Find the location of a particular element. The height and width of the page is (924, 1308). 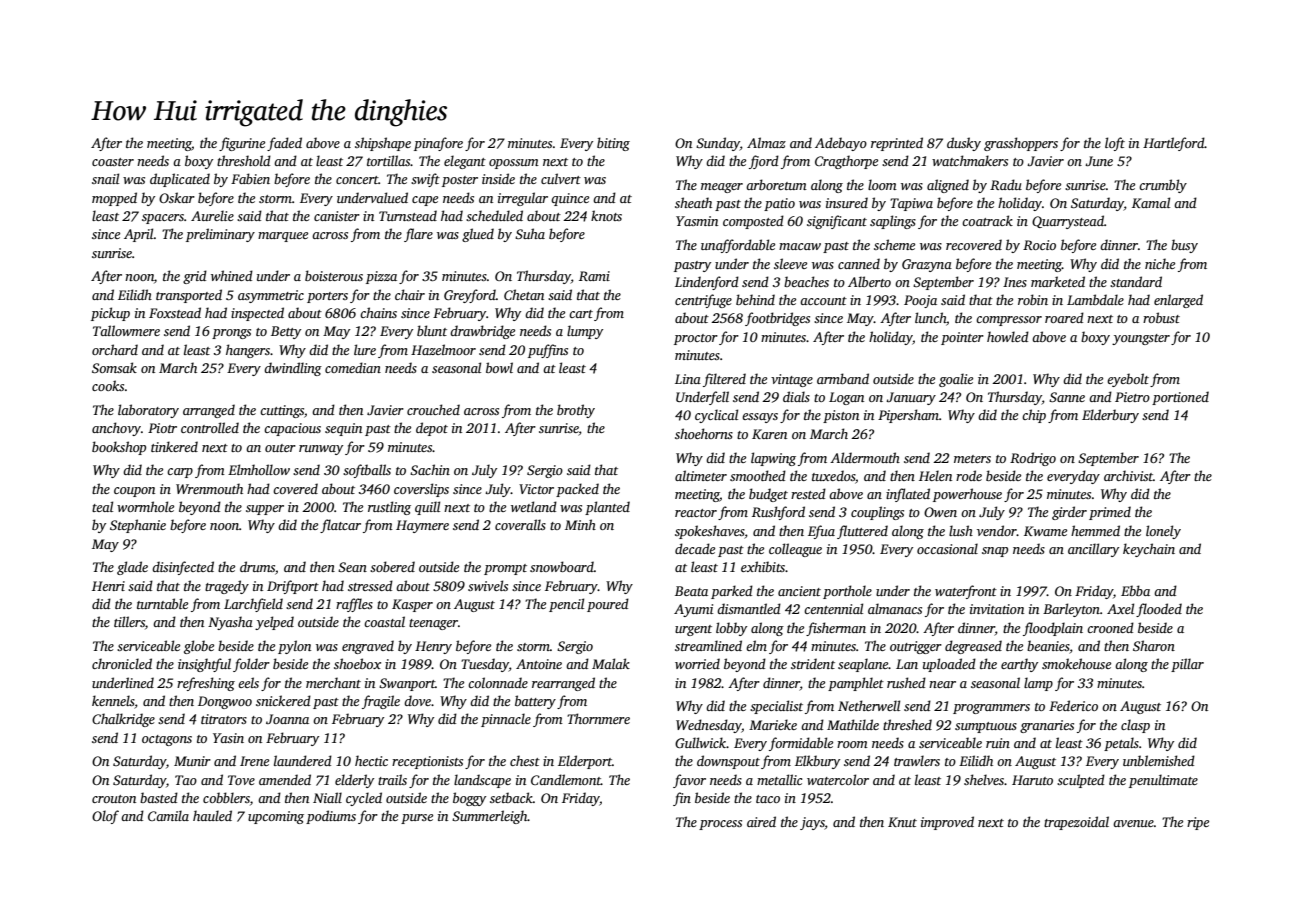

reactor is located at coordinates (696, 513).
